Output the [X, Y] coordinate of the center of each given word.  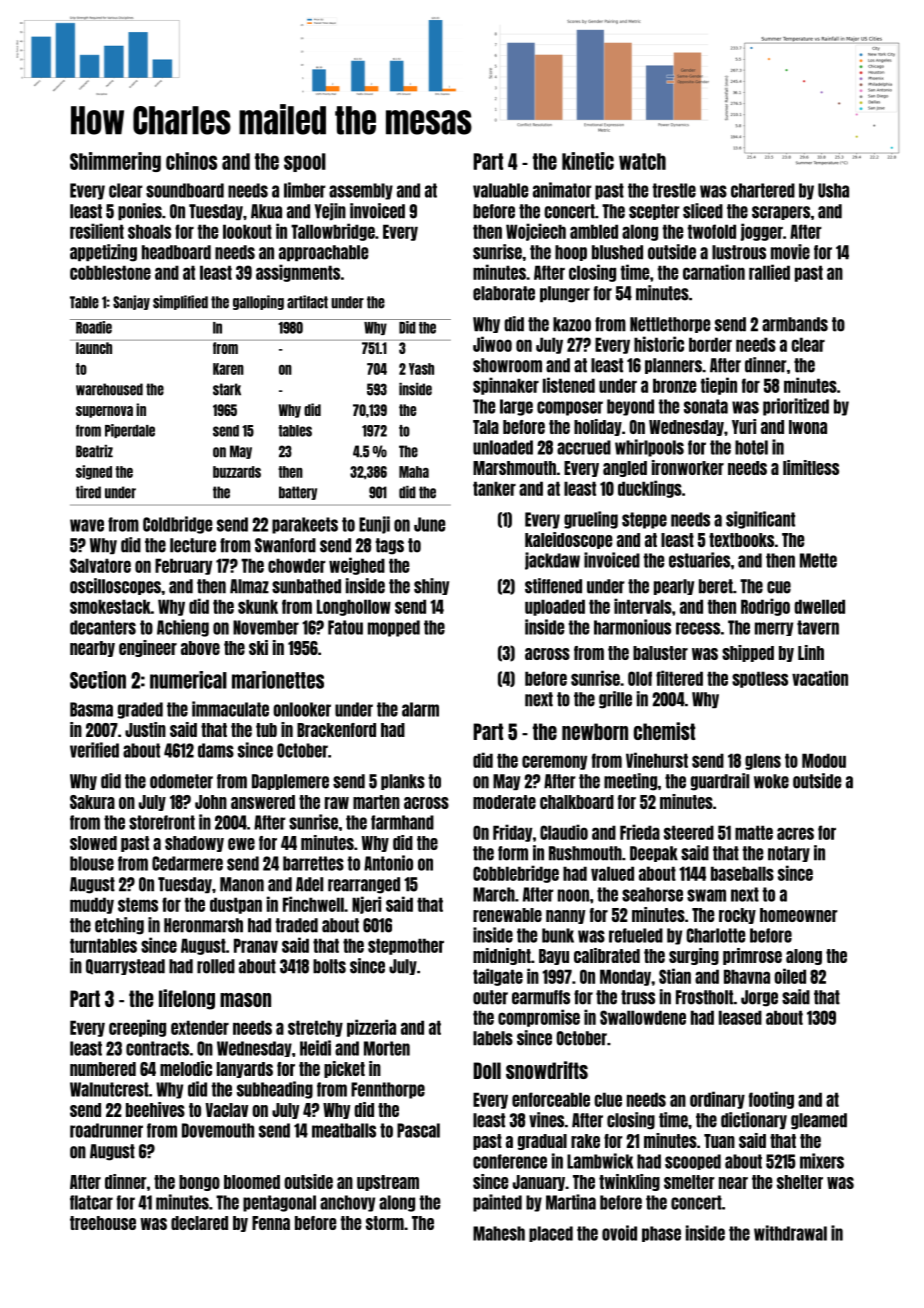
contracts [157, 1048]
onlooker [302, 709]
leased [740, 1017]
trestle [674, 190]
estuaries [699, 560]
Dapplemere [290, 782]
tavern [818, 627]
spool [305, 162]
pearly [674, 587]
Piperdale [130, 431]
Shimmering [115, 162]
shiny [431, 586]
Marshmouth [514, 468]
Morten [387, 1048]
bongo [199, 1183]
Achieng [183, 628]
